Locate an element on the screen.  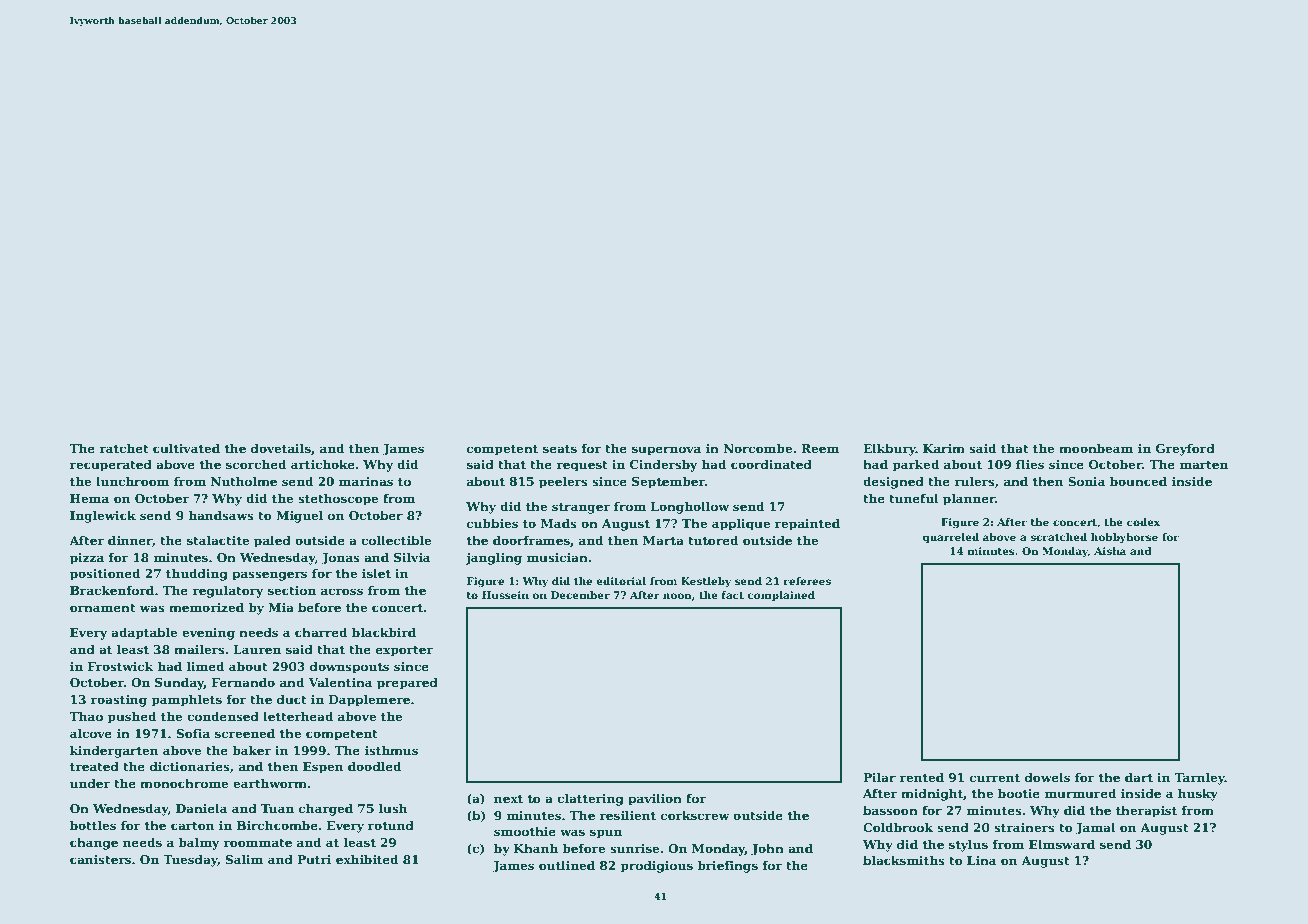
Pilar is located at coordinates (879, 777).
